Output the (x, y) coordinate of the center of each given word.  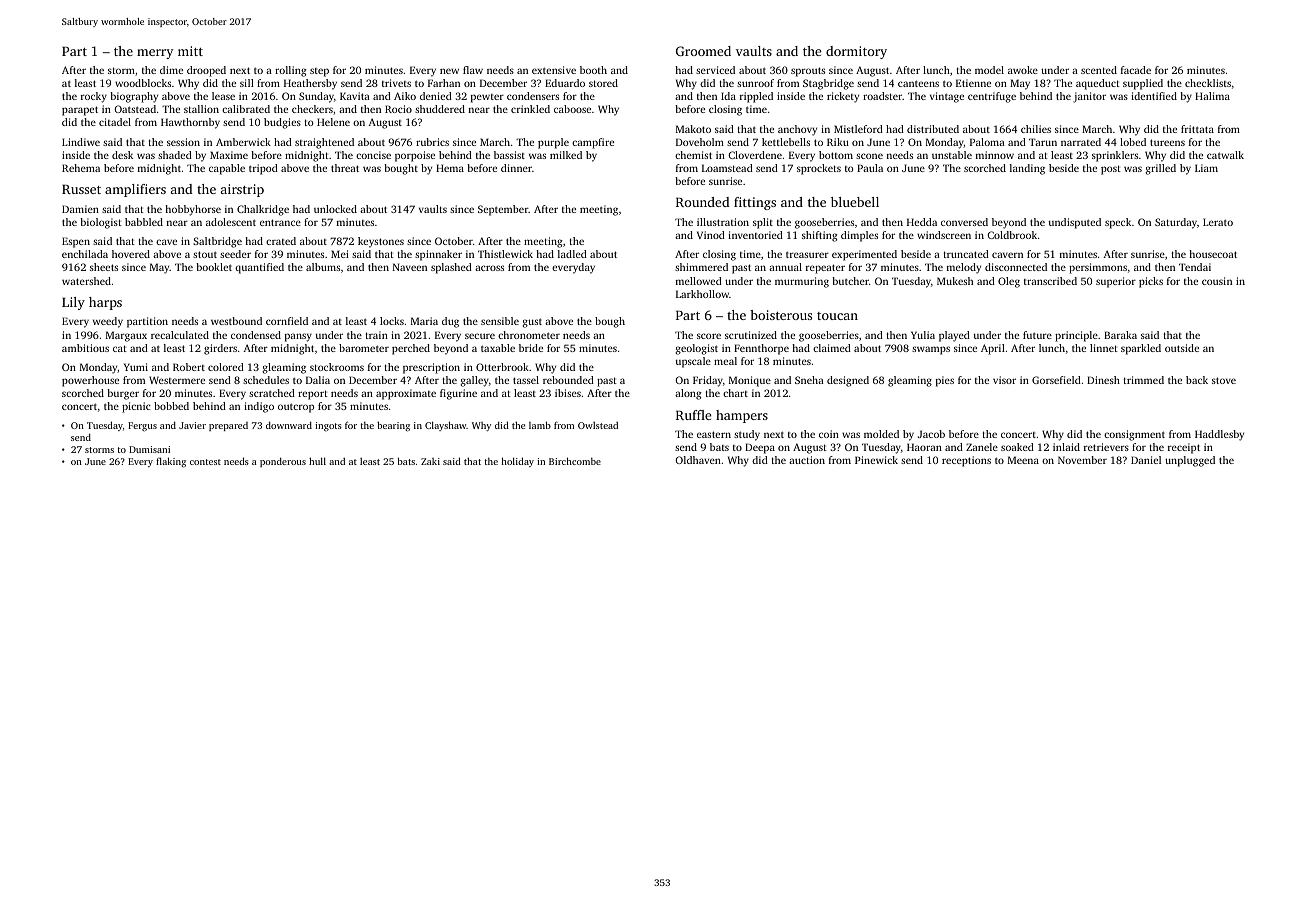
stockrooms (337, 367)
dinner (516, 168)
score (709, 336)
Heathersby (310, 84)
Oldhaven (698, 460)
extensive (554, 70)
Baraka (1120, 335)
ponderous (283, 462)
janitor (1089, 97)
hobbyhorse (193, 210)
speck (1118, 223)
